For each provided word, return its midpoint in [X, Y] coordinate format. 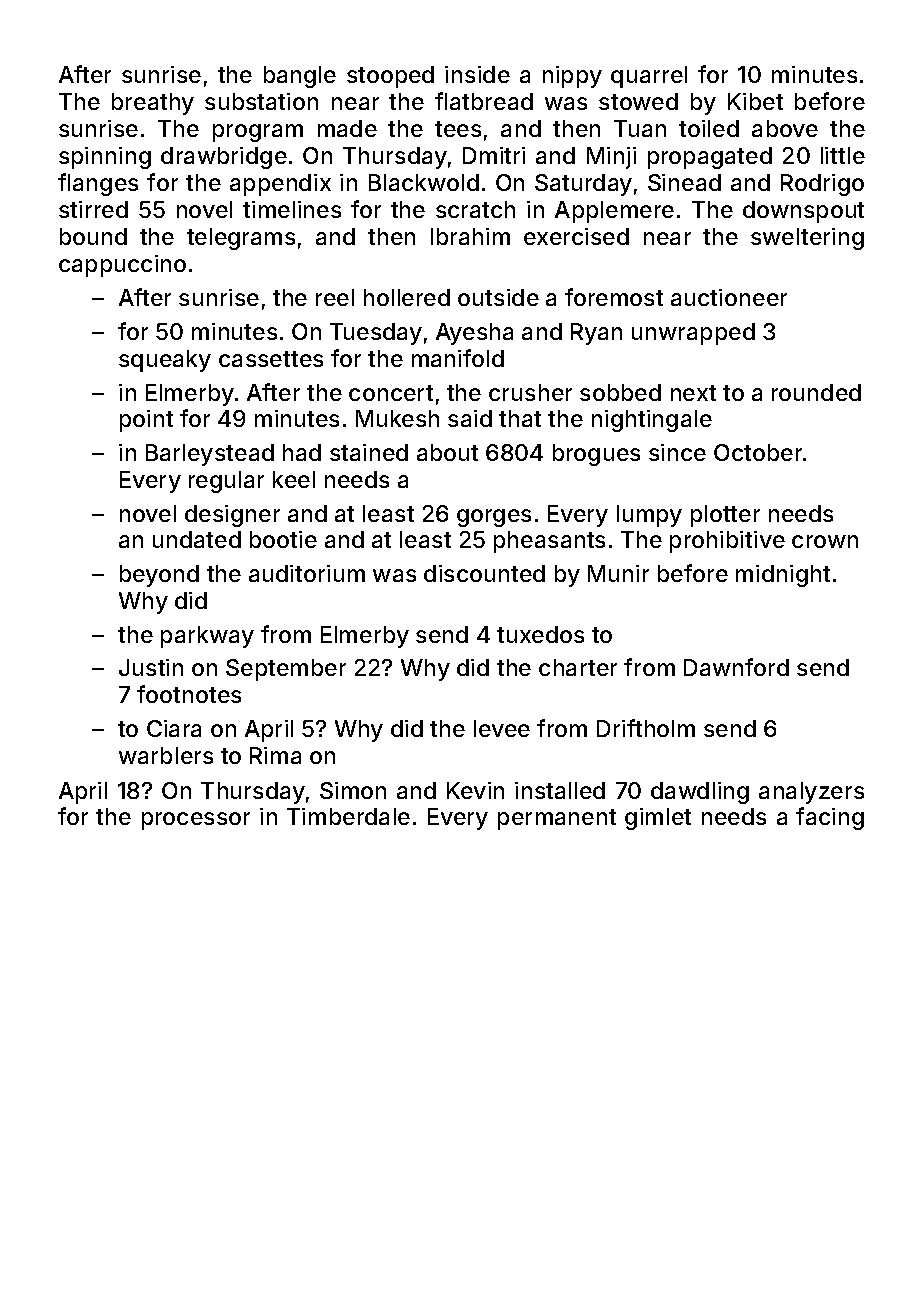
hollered [407, 297]
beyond [159, 576]
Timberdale [348, 816]
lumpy [649, 516]
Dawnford [736, 667]
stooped [390, 77]
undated [197, 539]
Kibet [755, 101]
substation [261, 101]
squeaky [165, 361]
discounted [484, 573]
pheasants [549, 542]
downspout [803, 212]
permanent [557, 819]
